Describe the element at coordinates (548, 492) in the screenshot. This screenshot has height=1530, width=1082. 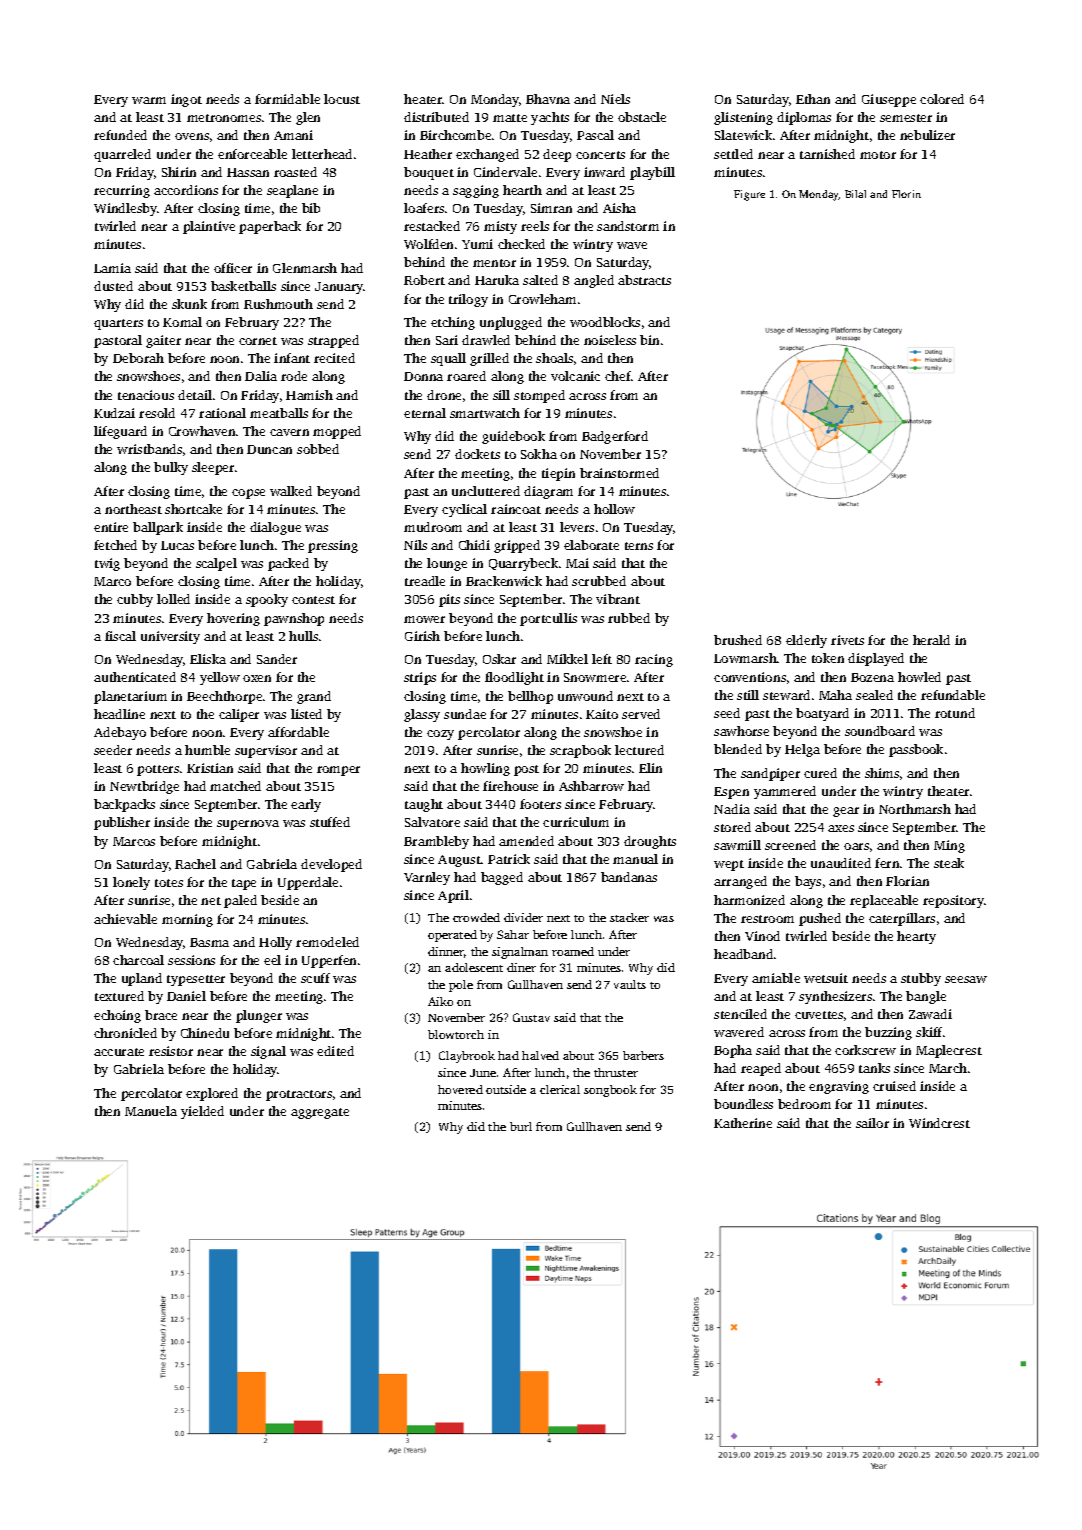
I see `diagram` at that location.
